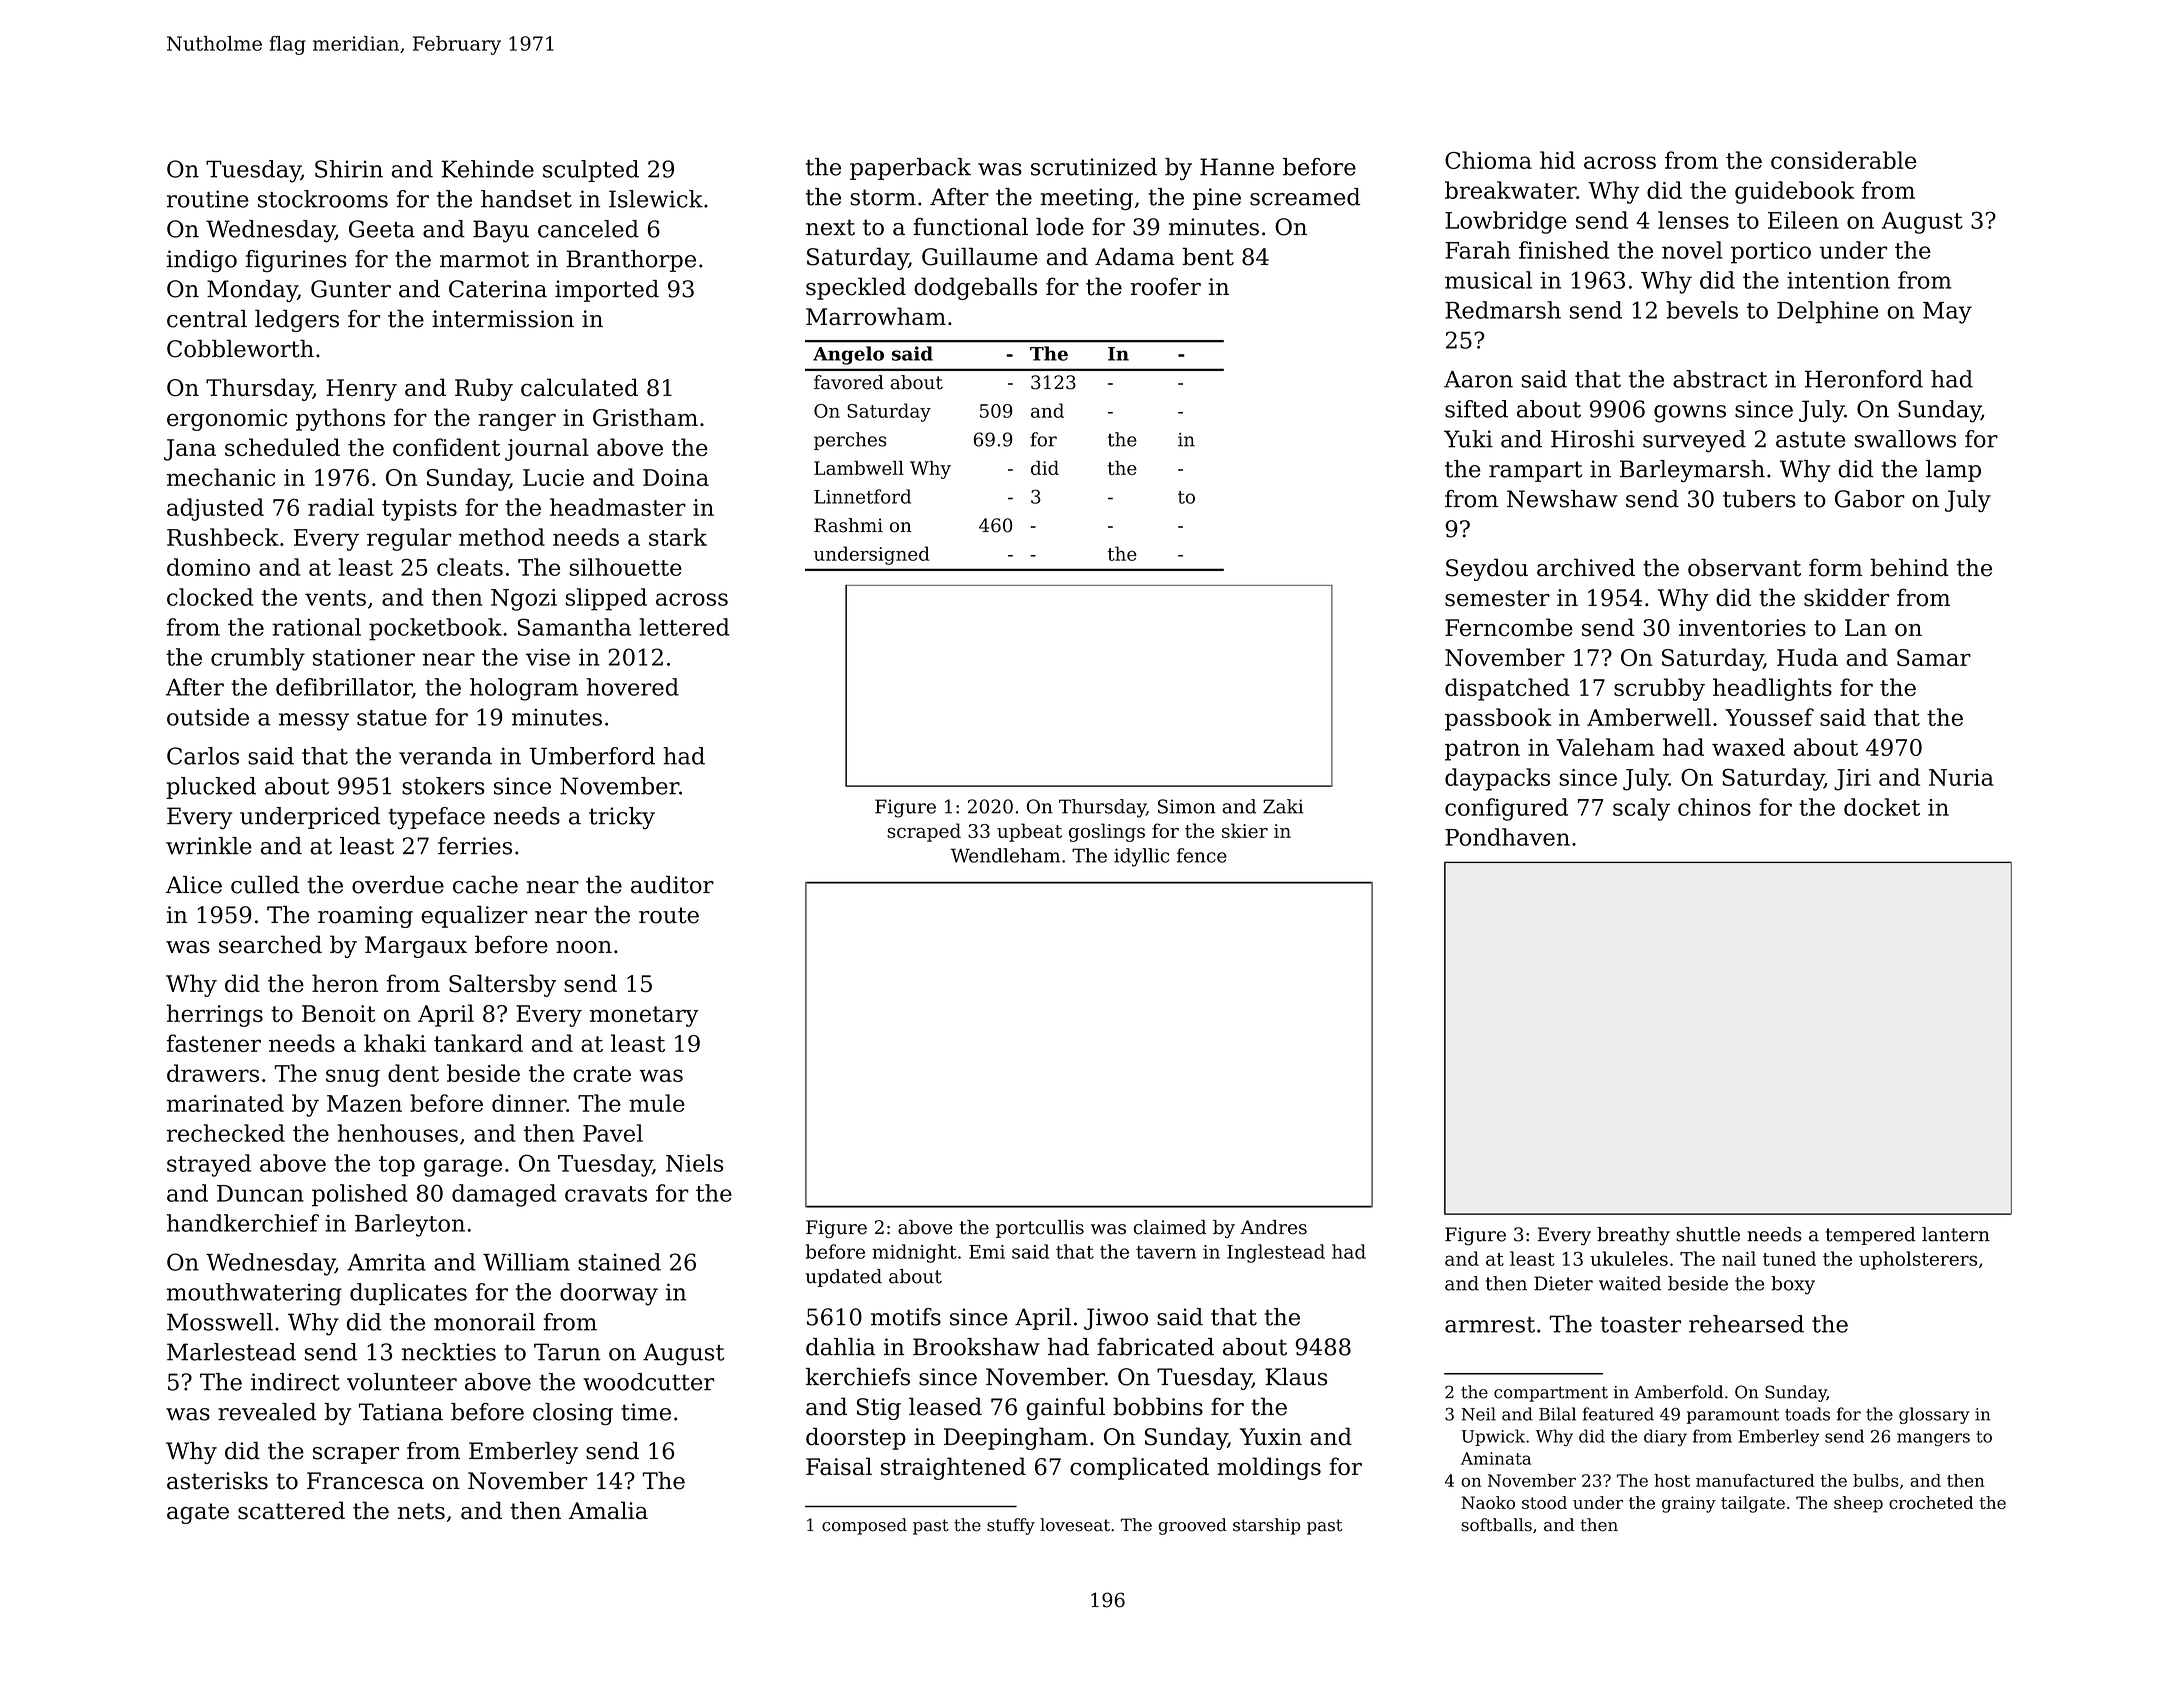 This image has width=2178, height=1683. What do you see at coordinates (1931, 1502) in the image?
I see `crocheted` at bounding box center [1931, 1502].
